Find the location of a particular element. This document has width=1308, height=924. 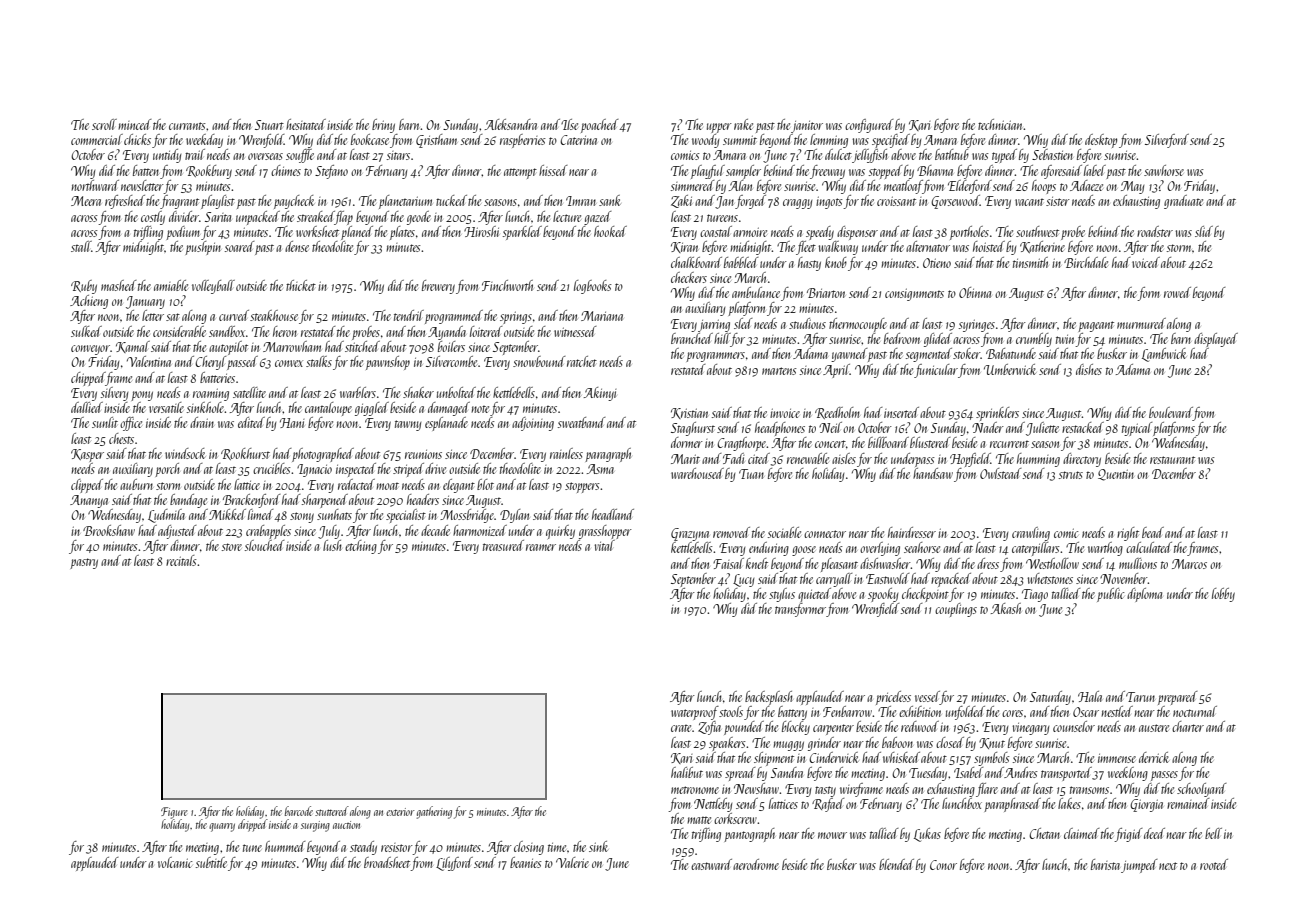

reamer is located at coordinates (541, 547).
